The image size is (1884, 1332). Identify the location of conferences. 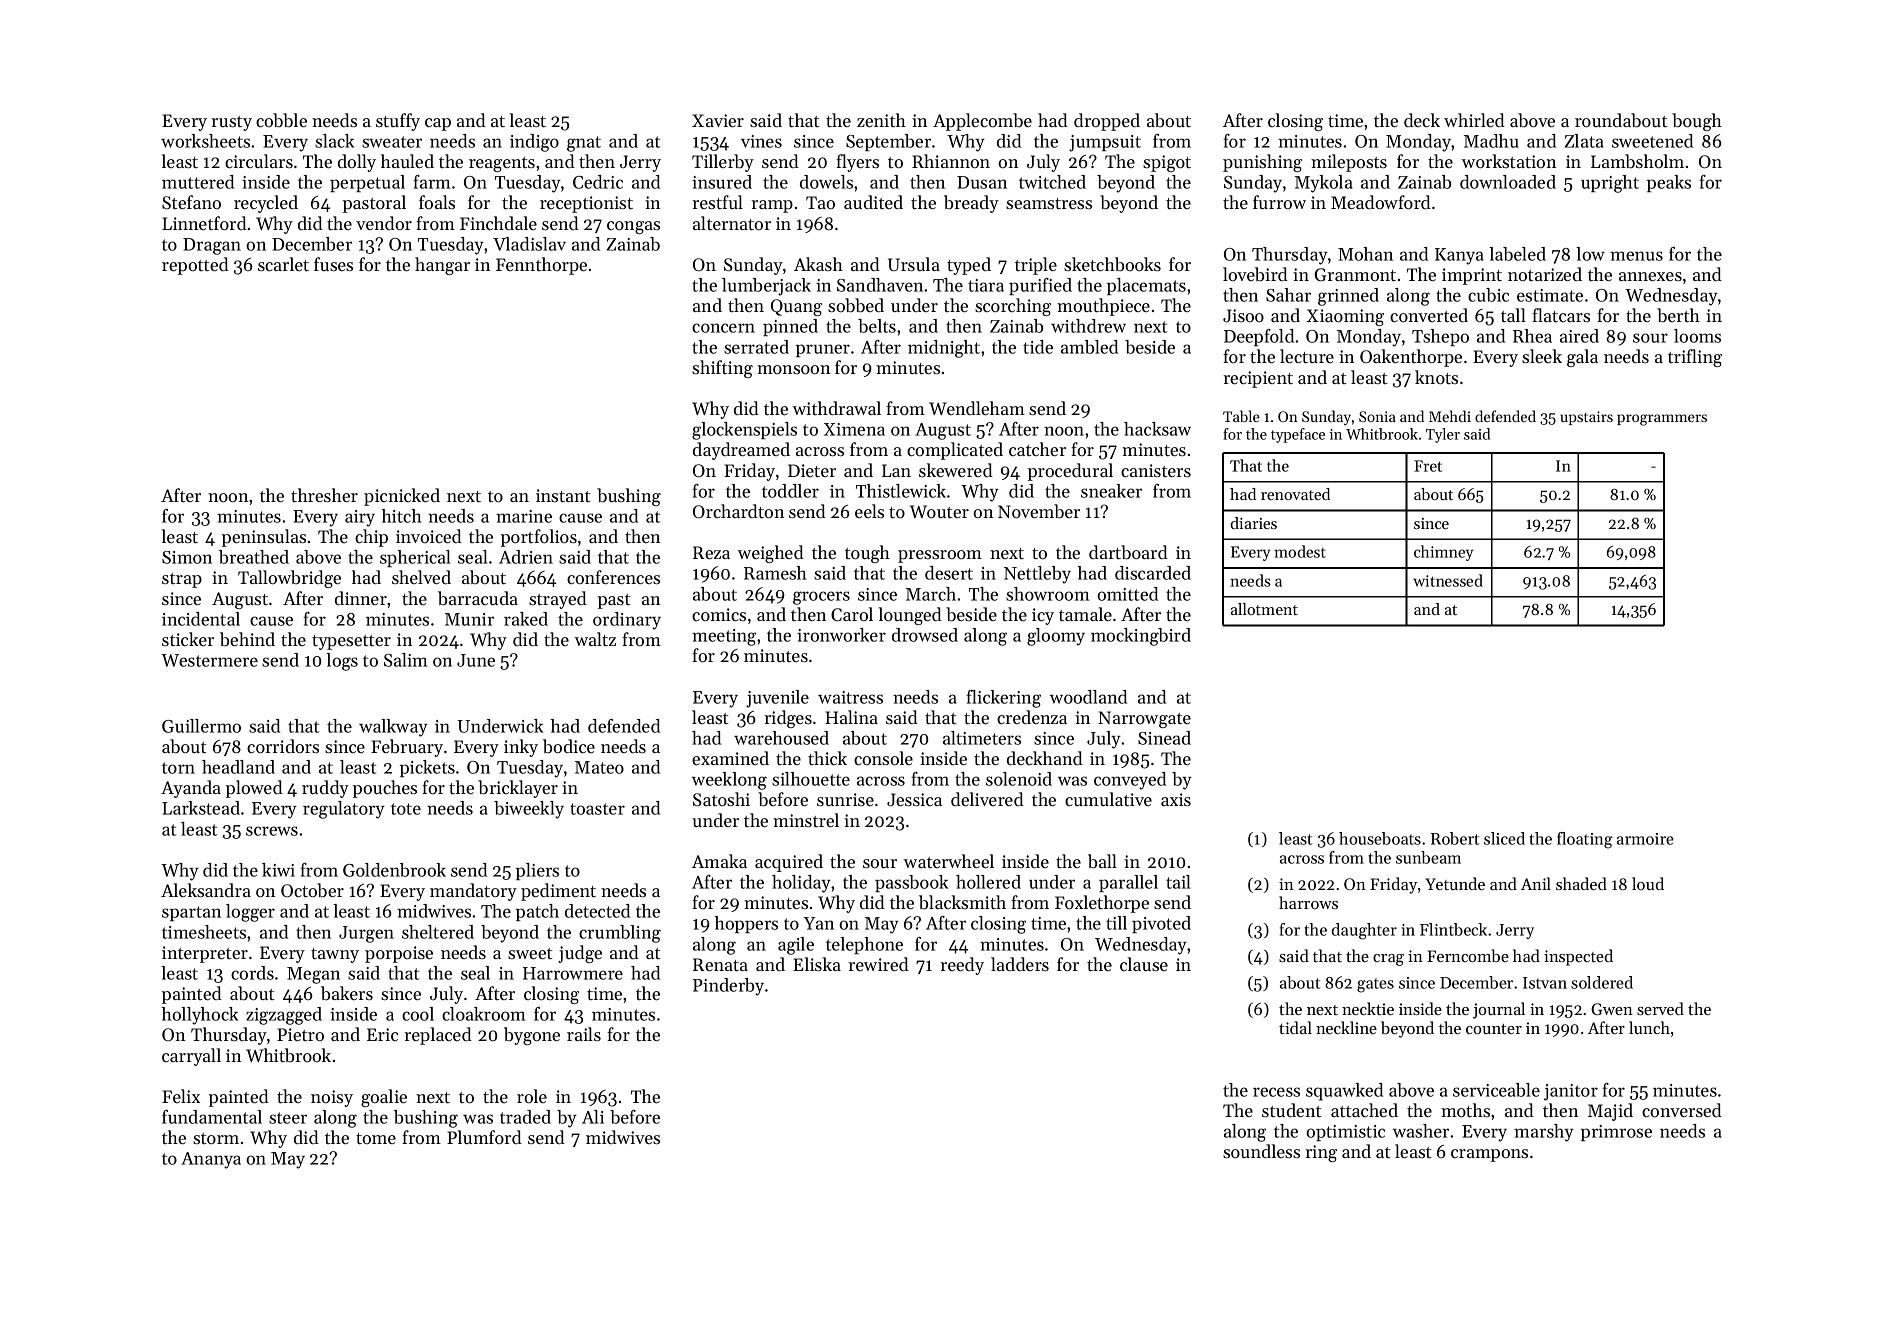
(613, 577).
